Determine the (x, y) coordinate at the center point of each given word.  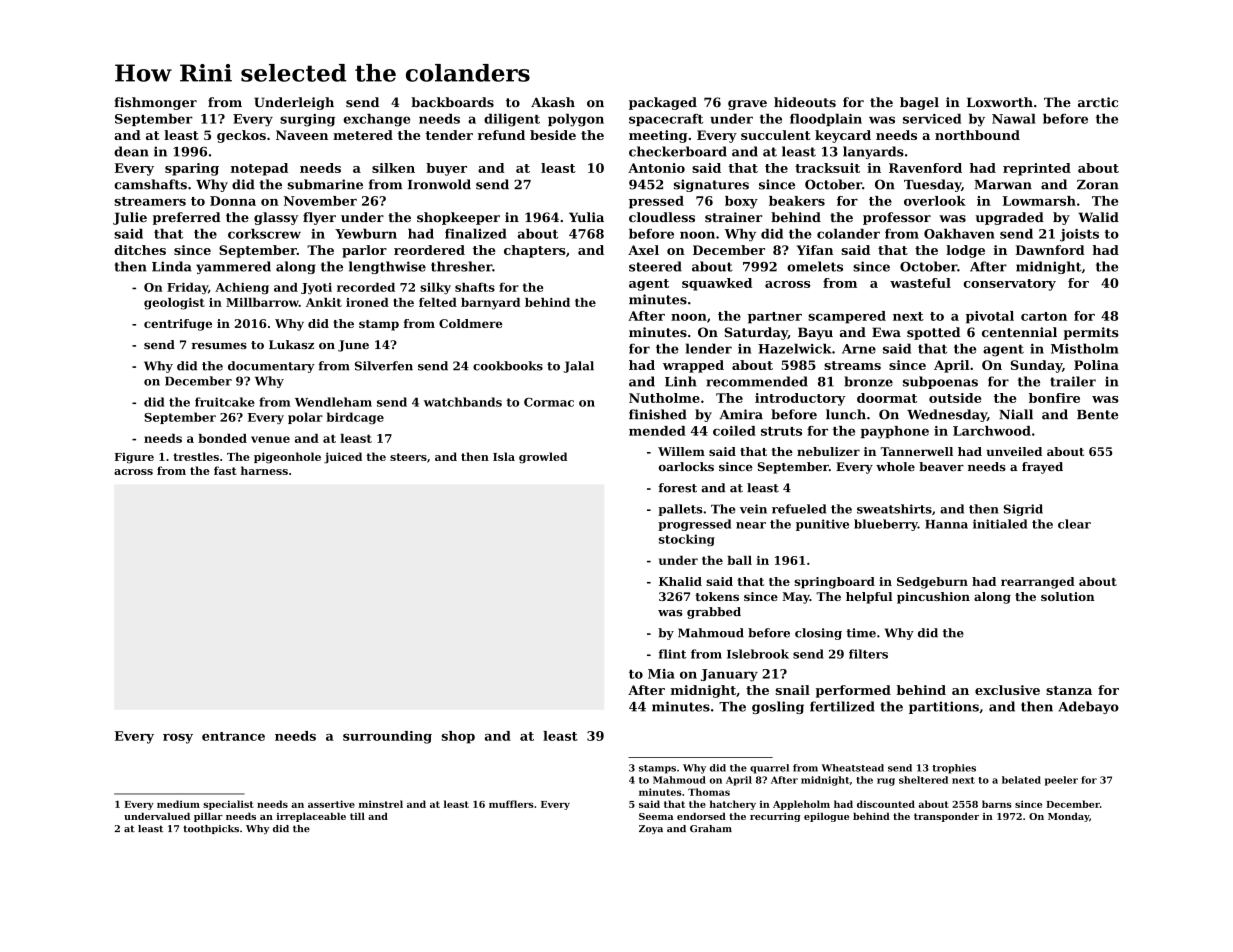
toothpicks (211, 829)
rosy (178, 739)
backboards (452, 102)
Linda (172, 266)
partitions (944, 707)
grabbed (714, 613)
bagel (919, 103)
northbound (977, 135)
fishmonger (155, 103)
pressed (656, 202)
